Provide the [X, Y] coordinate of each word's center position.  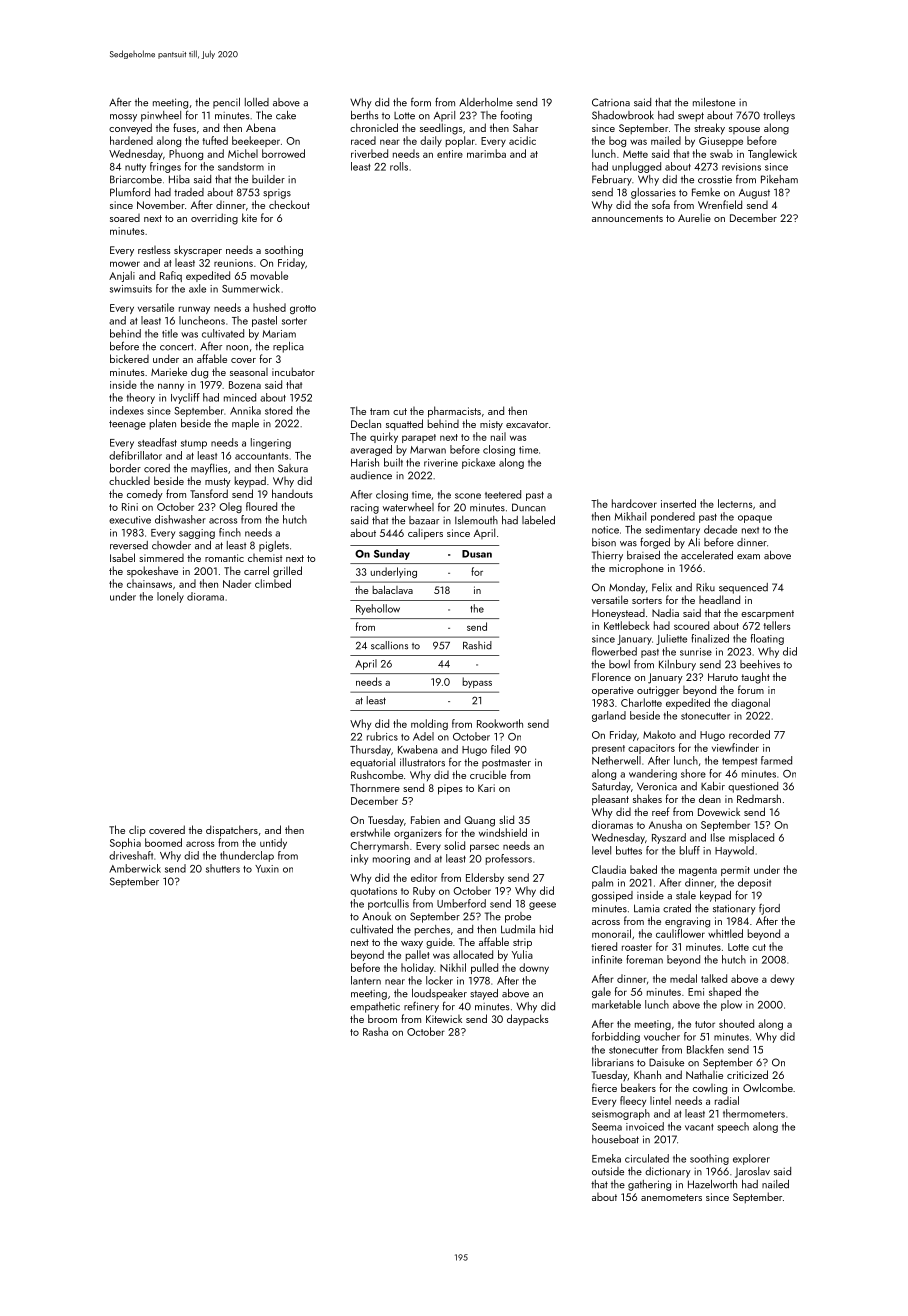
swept [691, 117]
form [421, 102]
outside [608, 1171]
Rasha [375, 1031]
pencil [226, 103]
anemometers [671, 1197]
